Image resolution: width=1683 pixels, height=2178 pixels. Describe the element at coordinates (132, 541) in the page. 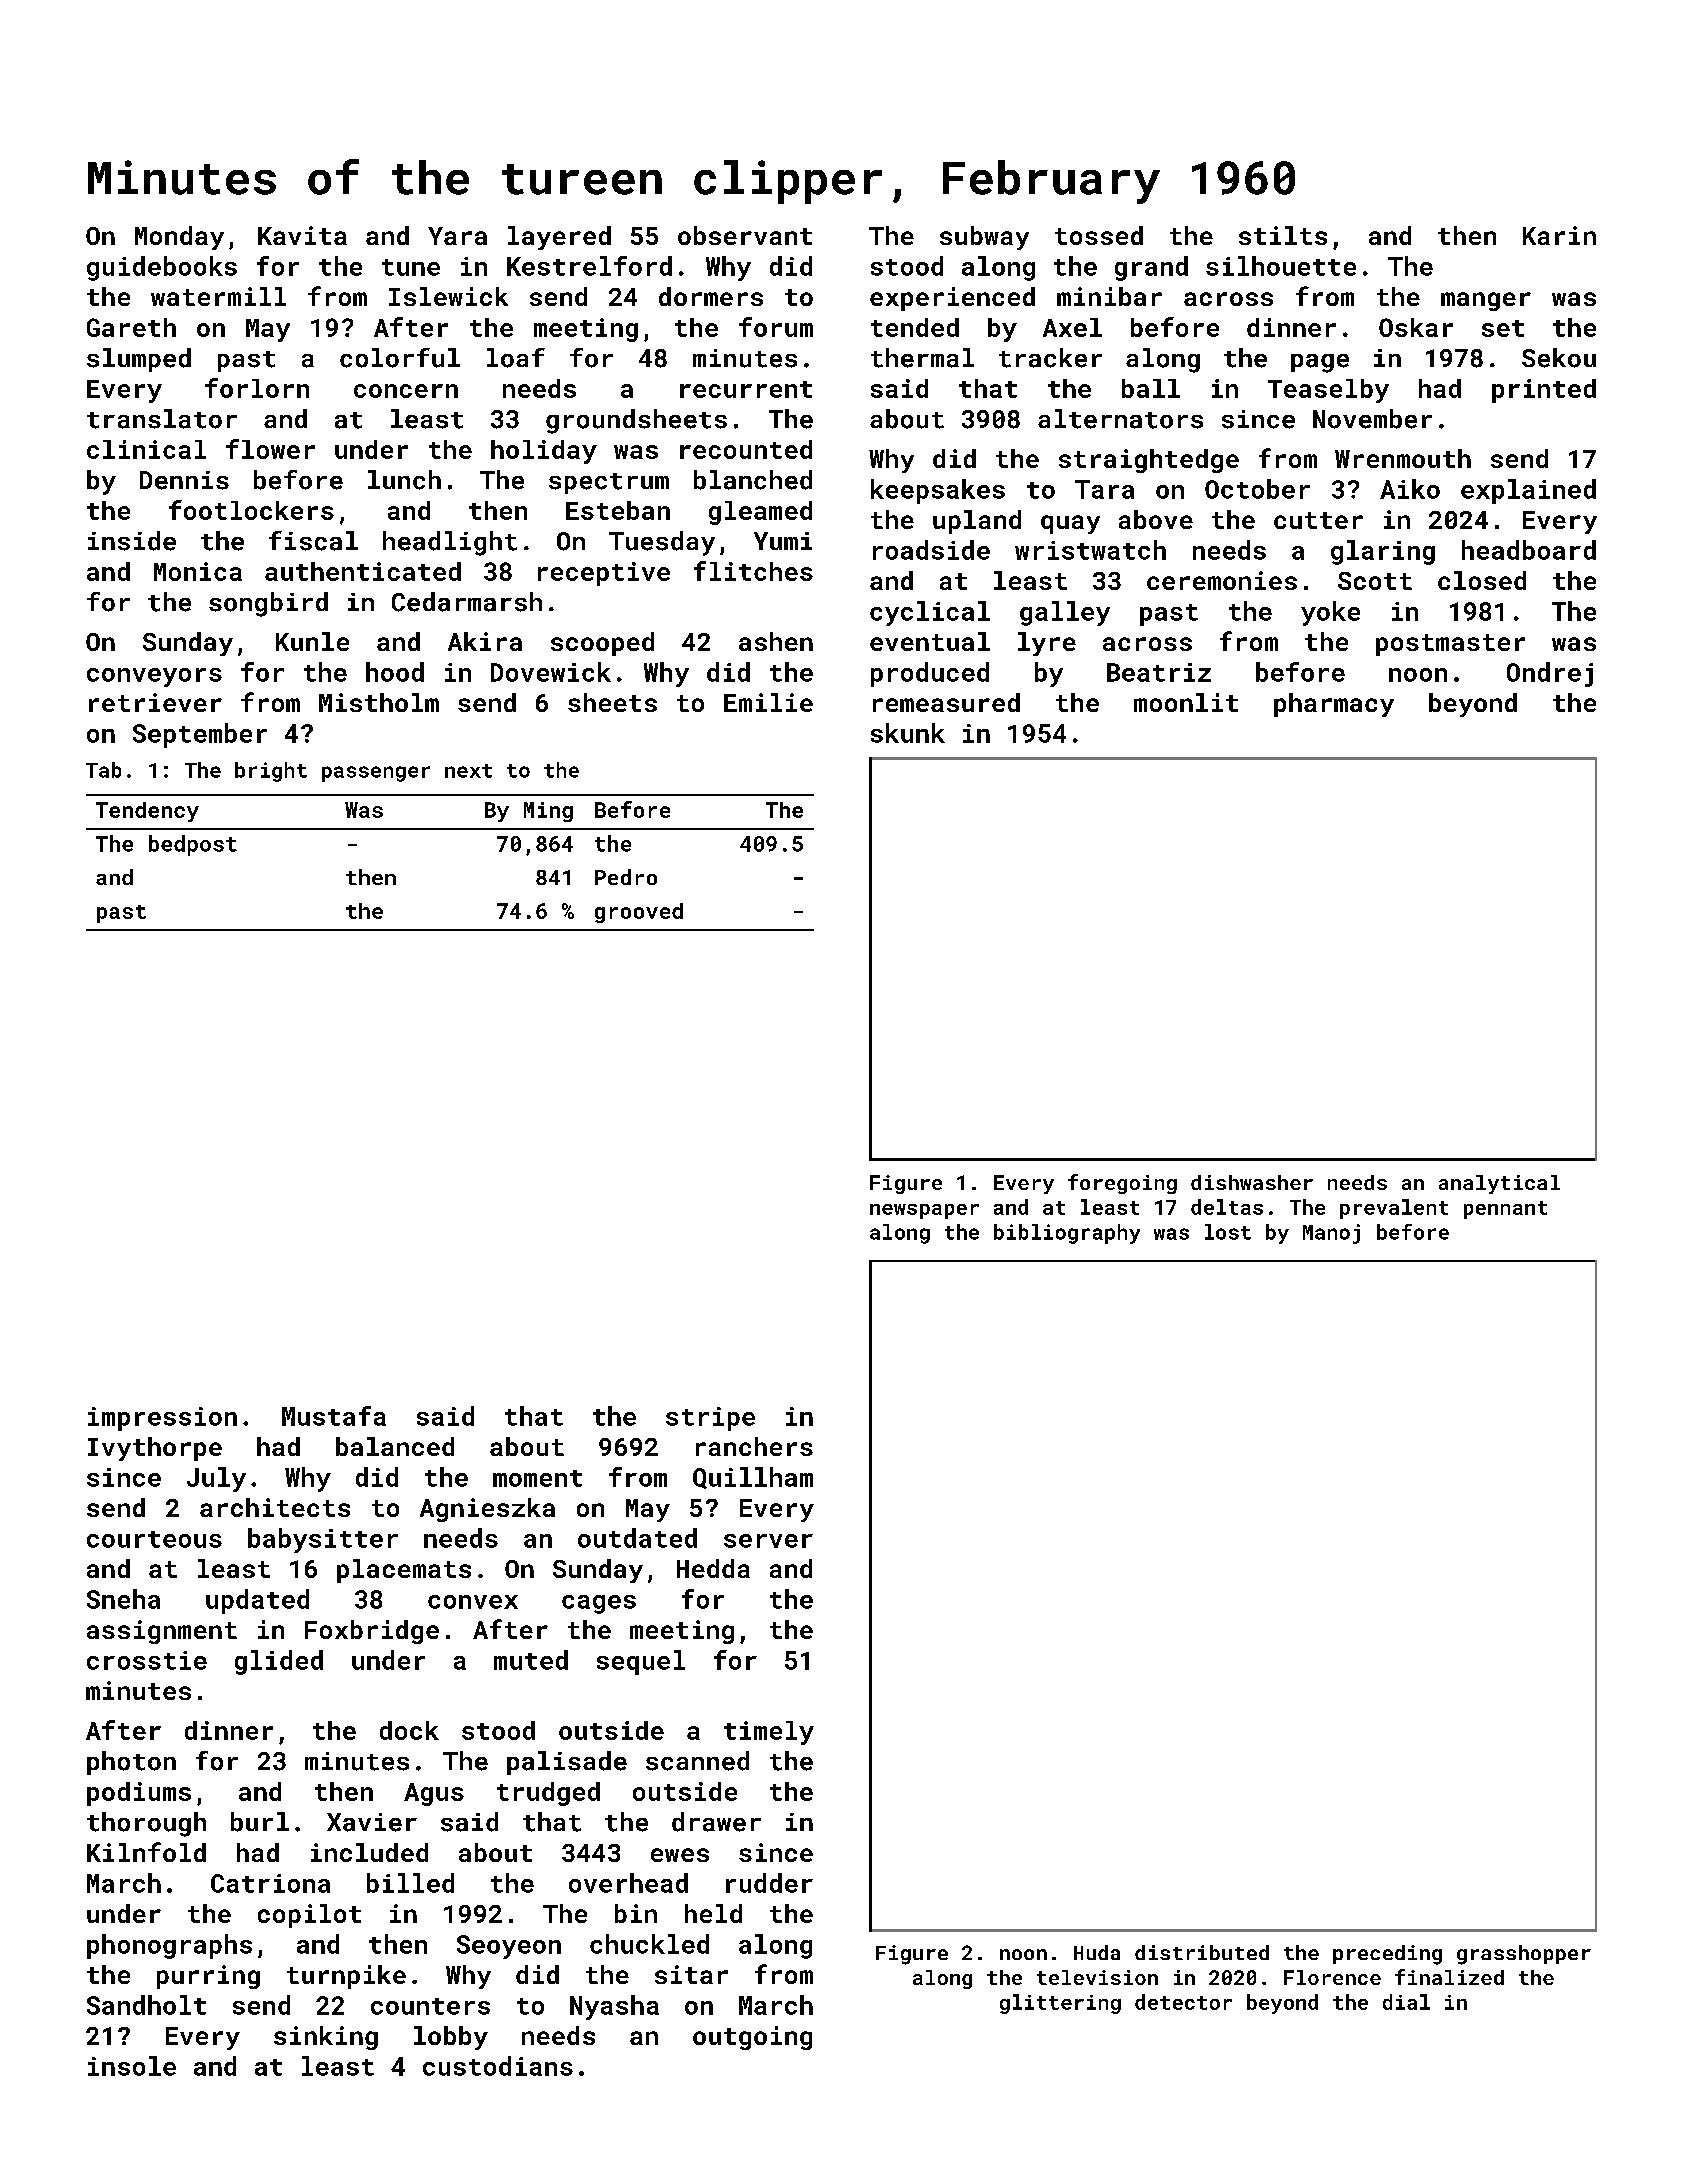

I see `inside` at that location.
